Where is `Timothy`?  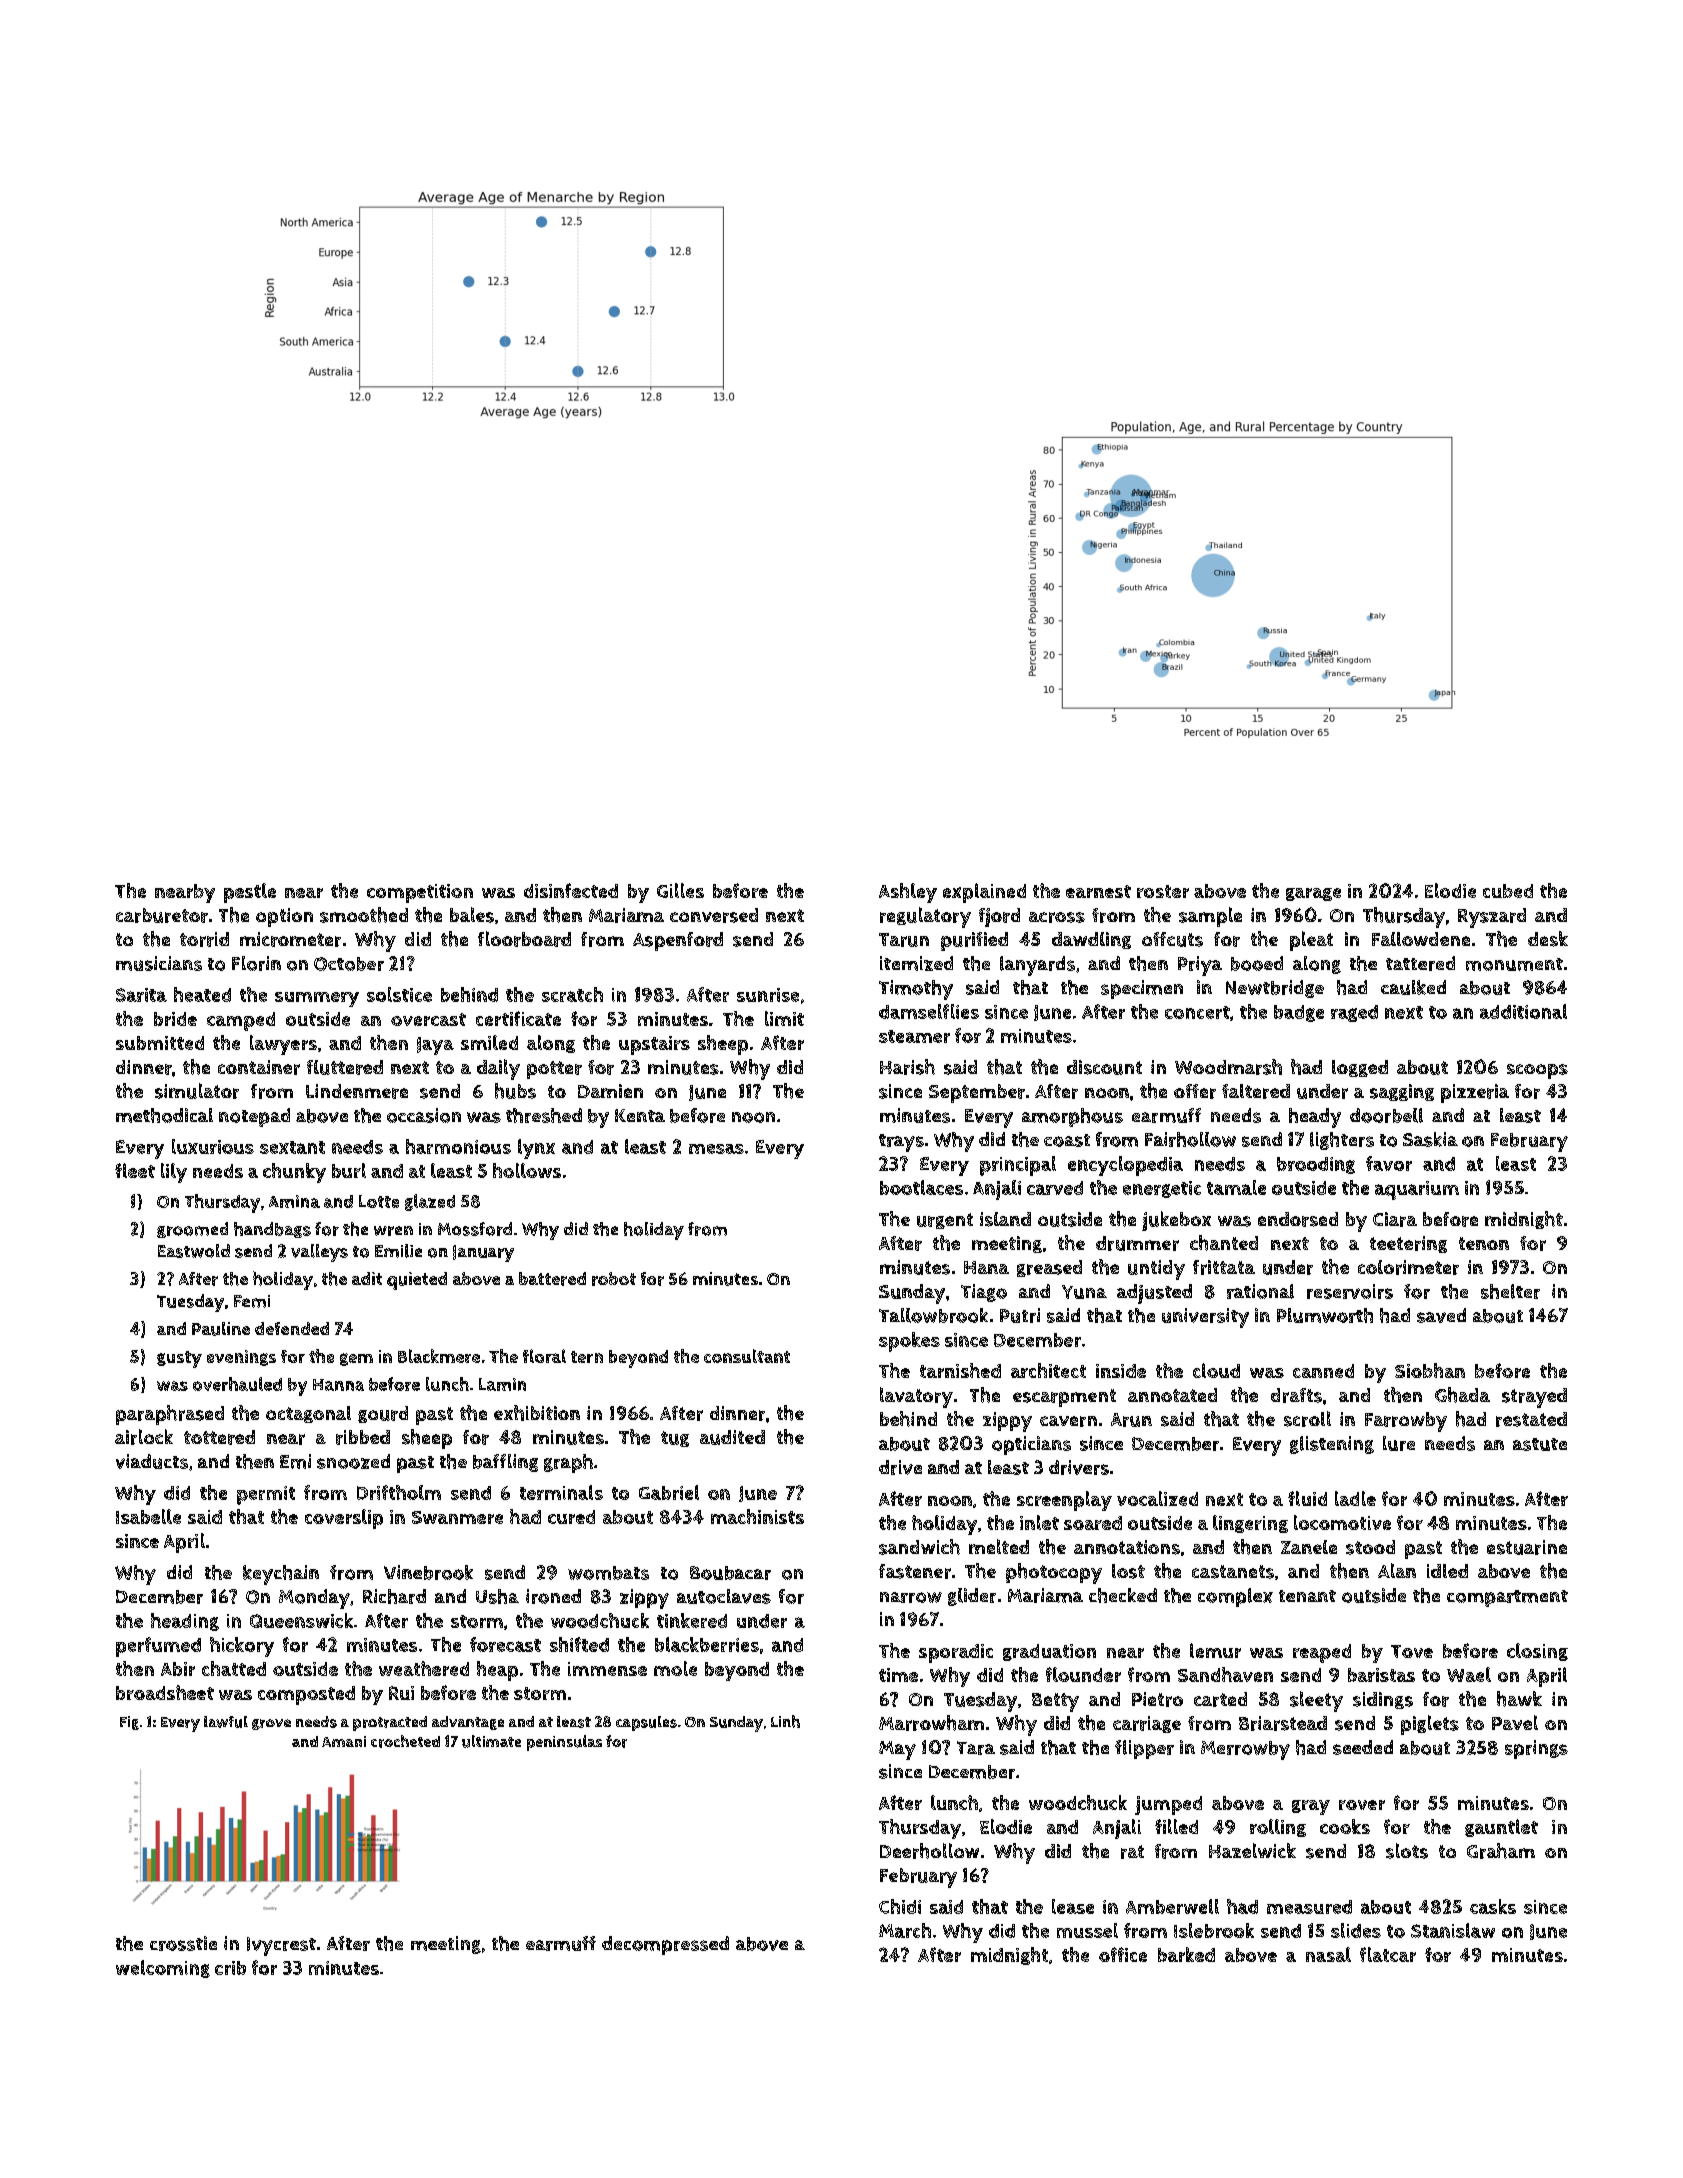
Timothy is located at coordinates (916, 990).
